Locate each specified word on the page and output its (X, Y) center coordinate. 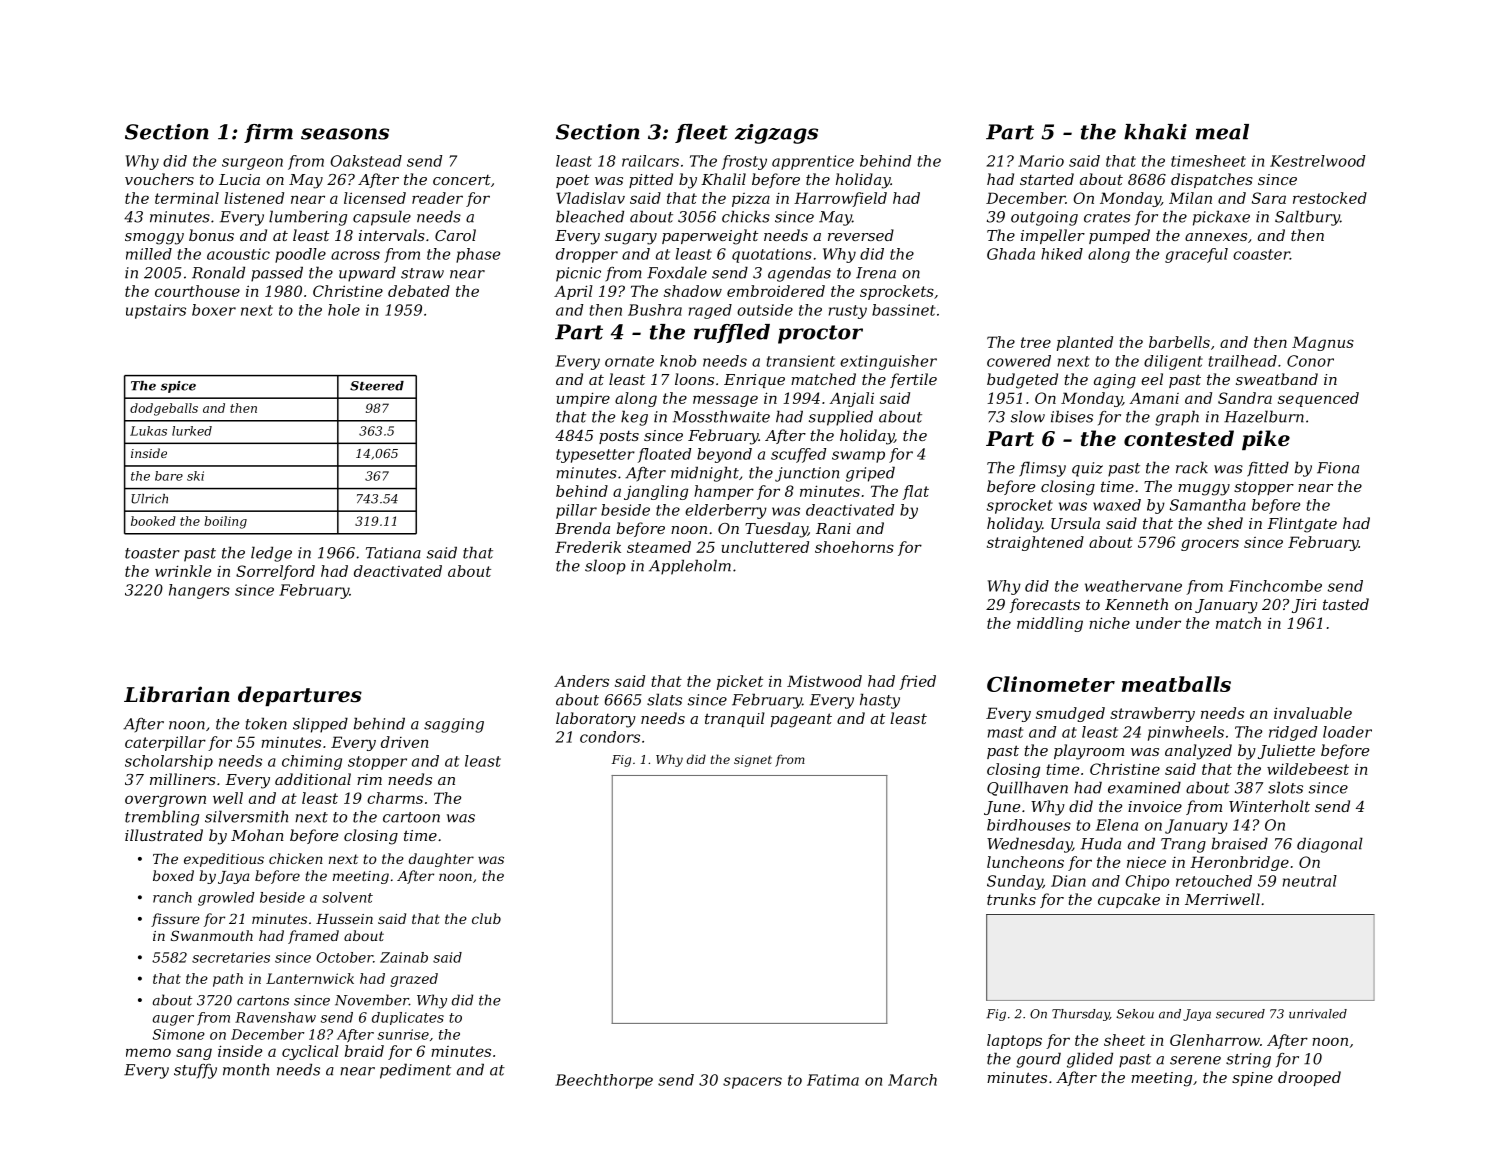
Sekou (1135, 1014)
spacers (752, 1083)
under (1158, 623)
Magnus (1323, 343)
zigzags (776, 134)
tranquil (735, 719)
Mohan (257, 835)
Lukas (148, 431)
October (344, 957)
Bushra (655, 310)
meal (1222, 132)
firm (268, 133)
